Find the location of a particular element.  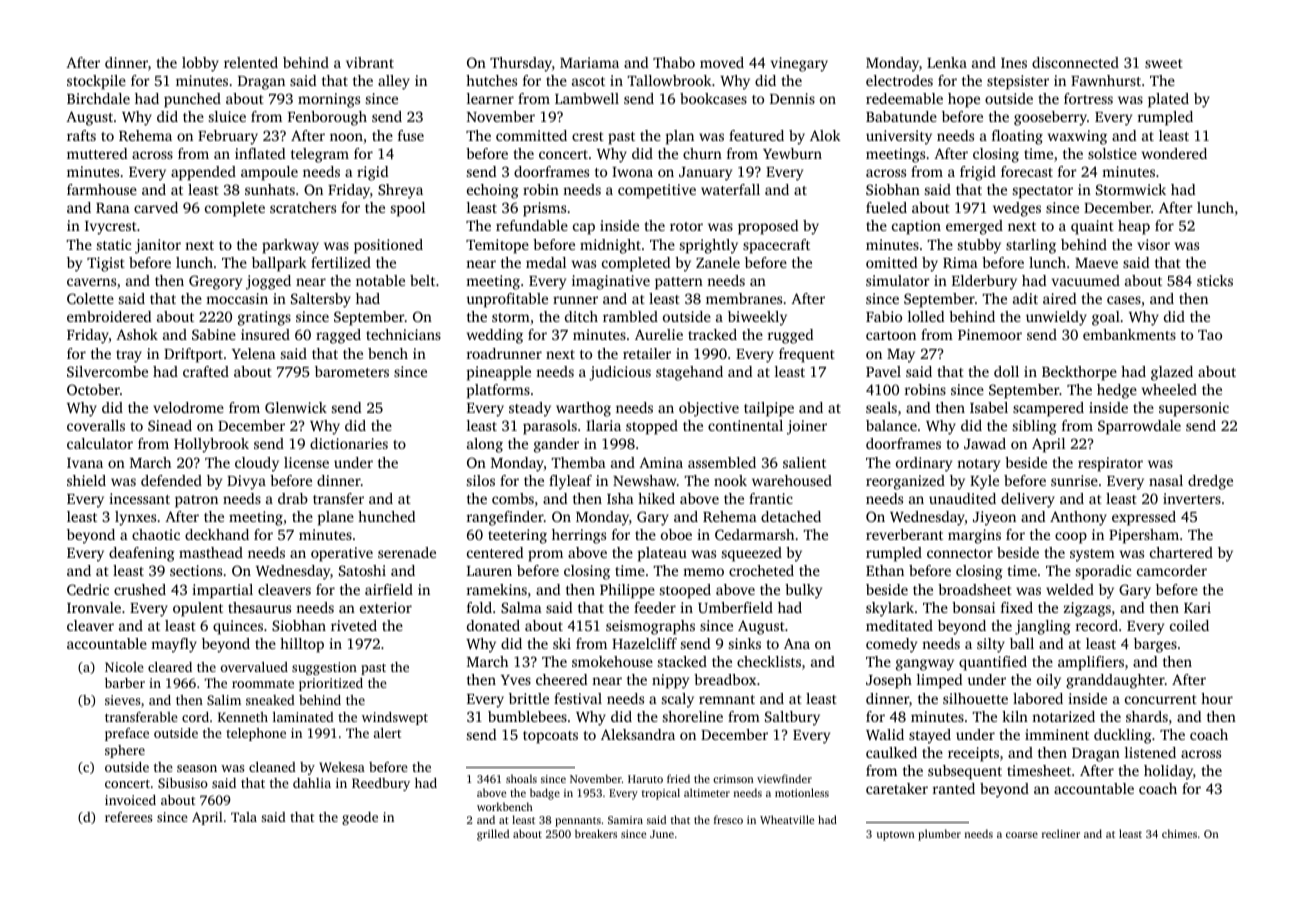

waxwing is located at coordinates (1077, 137).
